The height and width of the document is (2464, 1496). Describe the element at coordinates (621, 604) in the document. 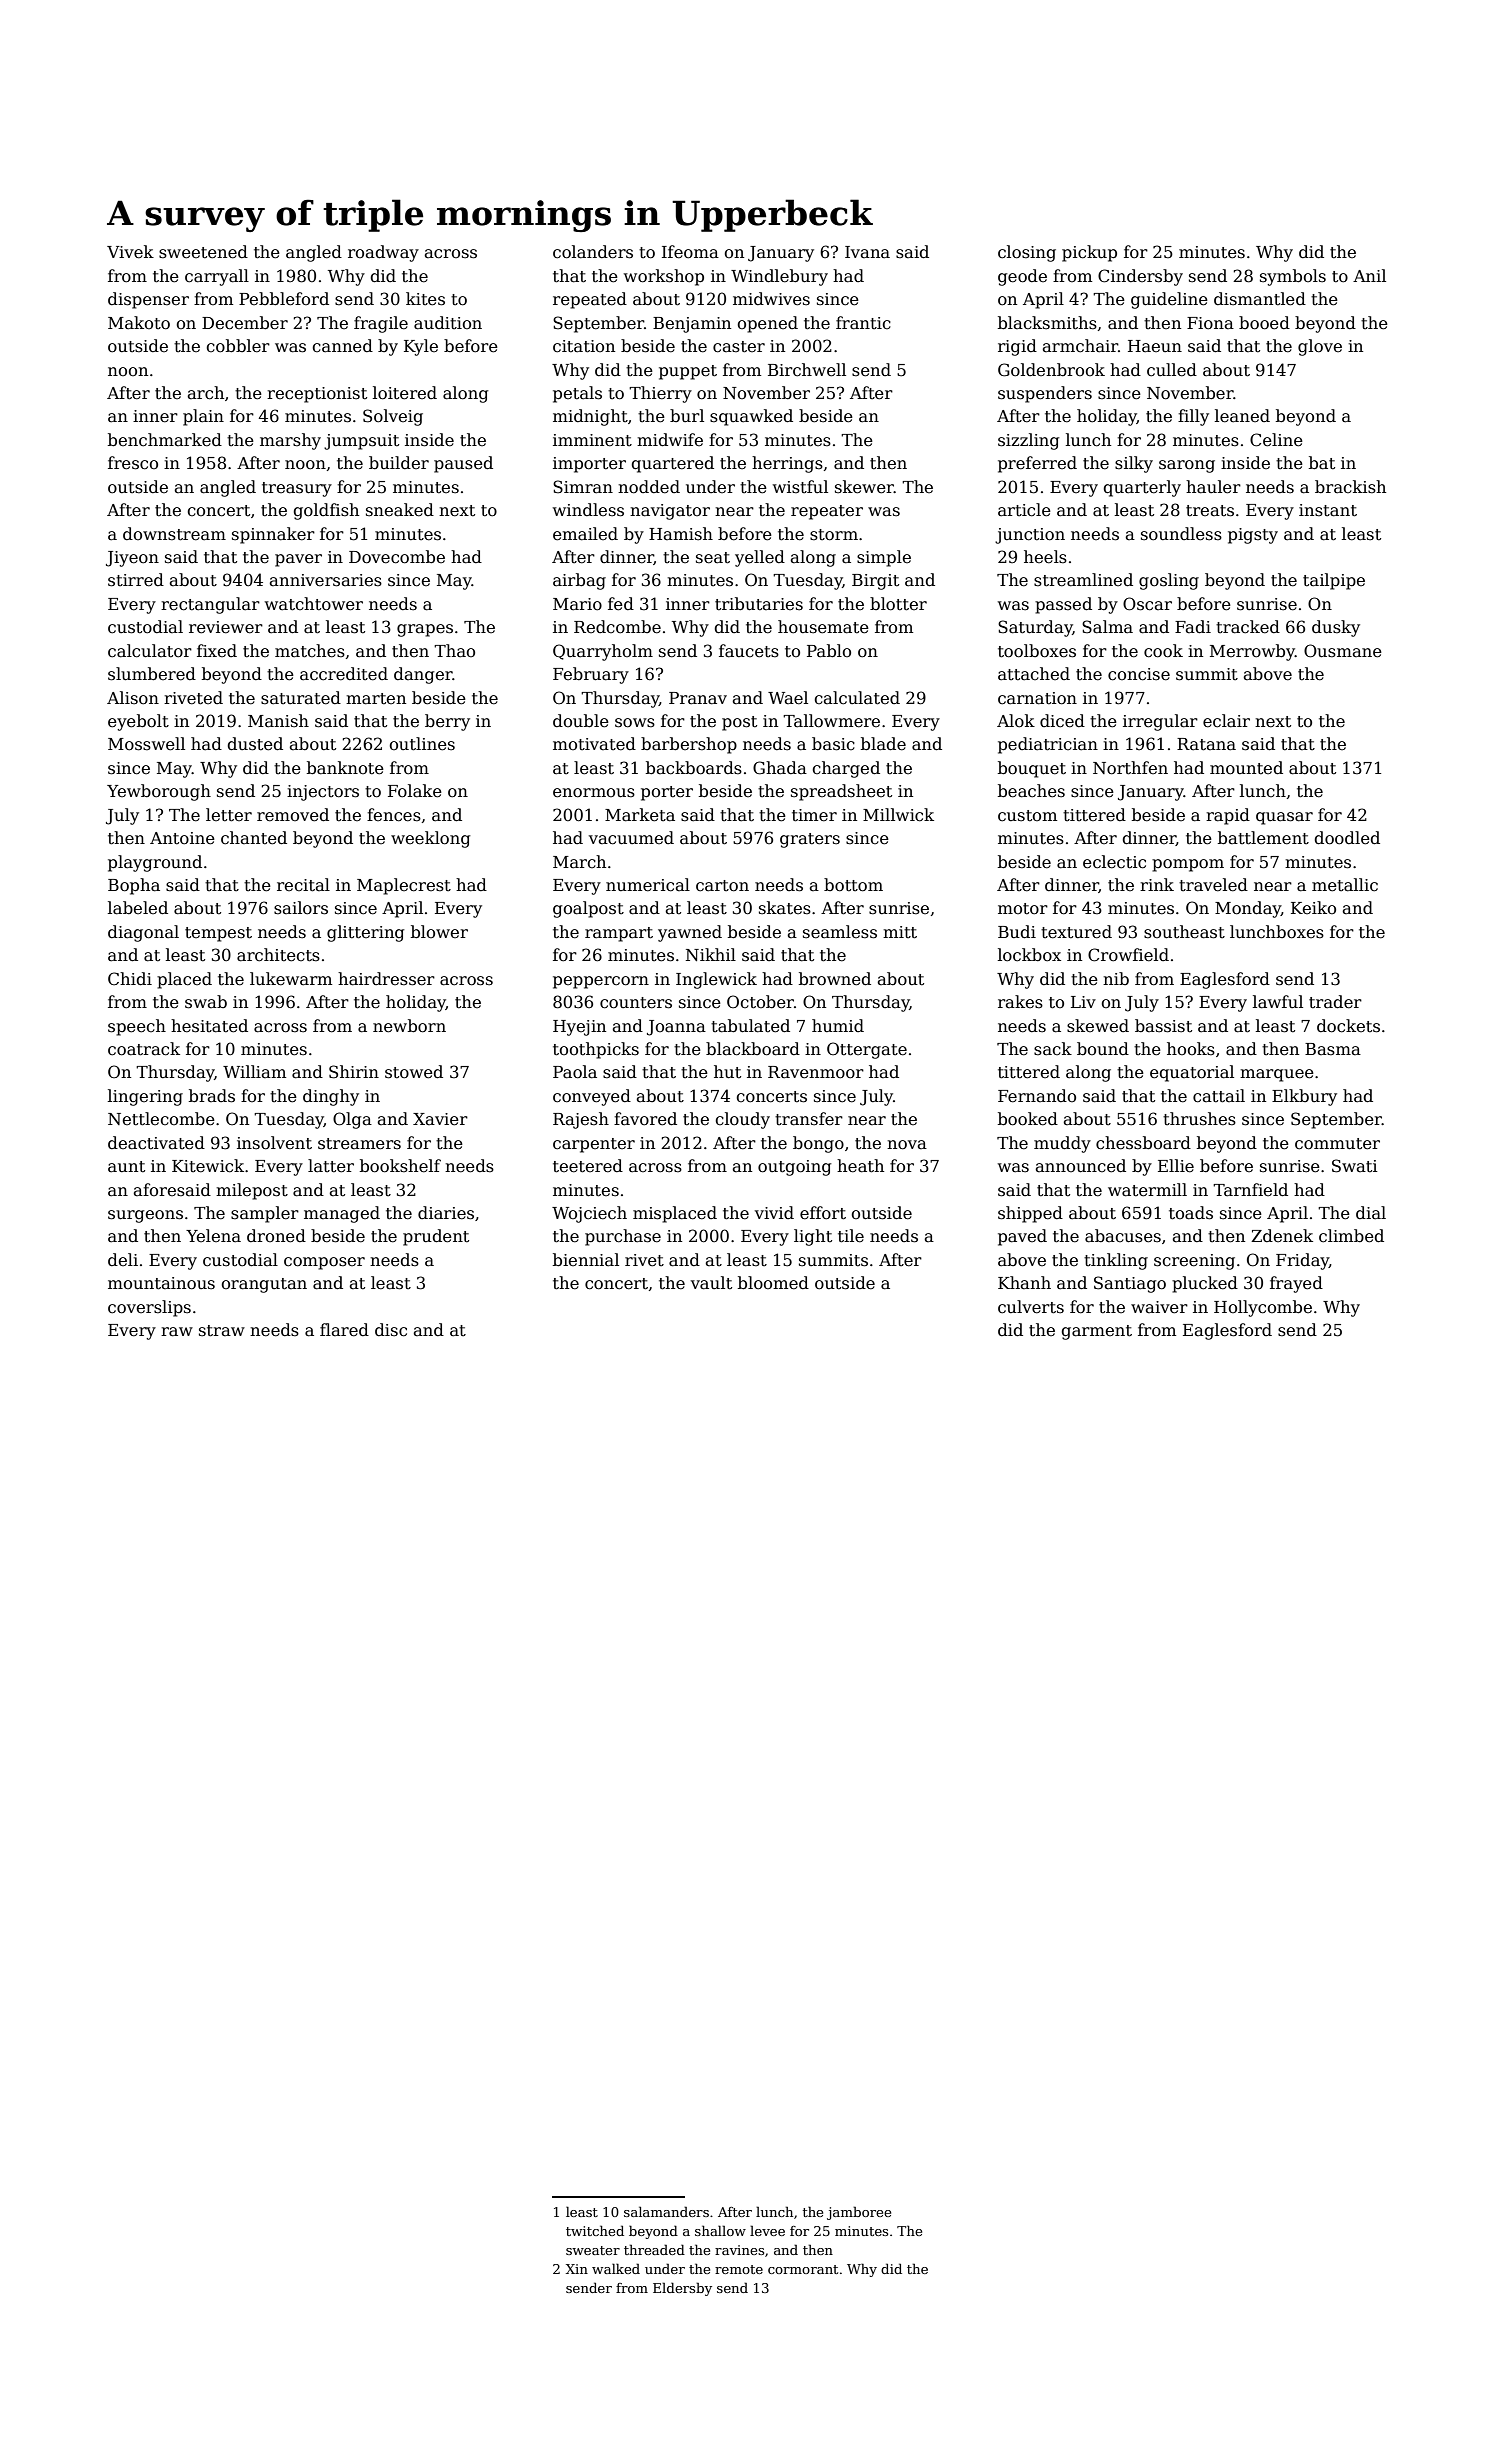

I see `fed` at that location.
